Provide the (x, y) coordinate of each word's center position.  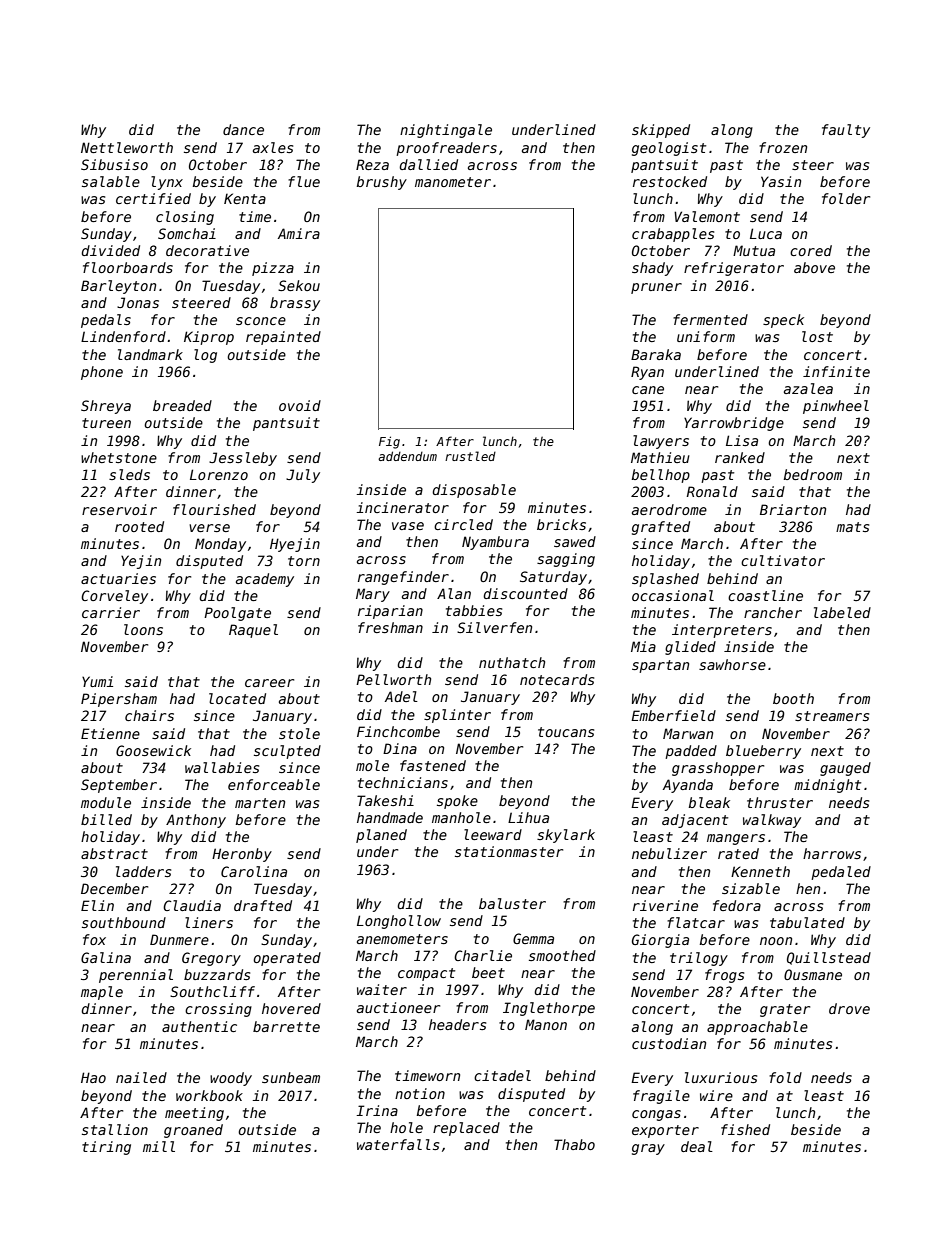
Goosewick (153, 750)
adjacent (695, 821)
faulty (846, 131)
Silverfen (494, 627)
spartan (660, 666)
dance (243, 129)
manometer (453, 182)
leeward (493, 834)
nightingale (446, 131)
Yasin (781, 181)
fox (94, 939)
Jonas (138, 302)
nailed (141, 1077)
